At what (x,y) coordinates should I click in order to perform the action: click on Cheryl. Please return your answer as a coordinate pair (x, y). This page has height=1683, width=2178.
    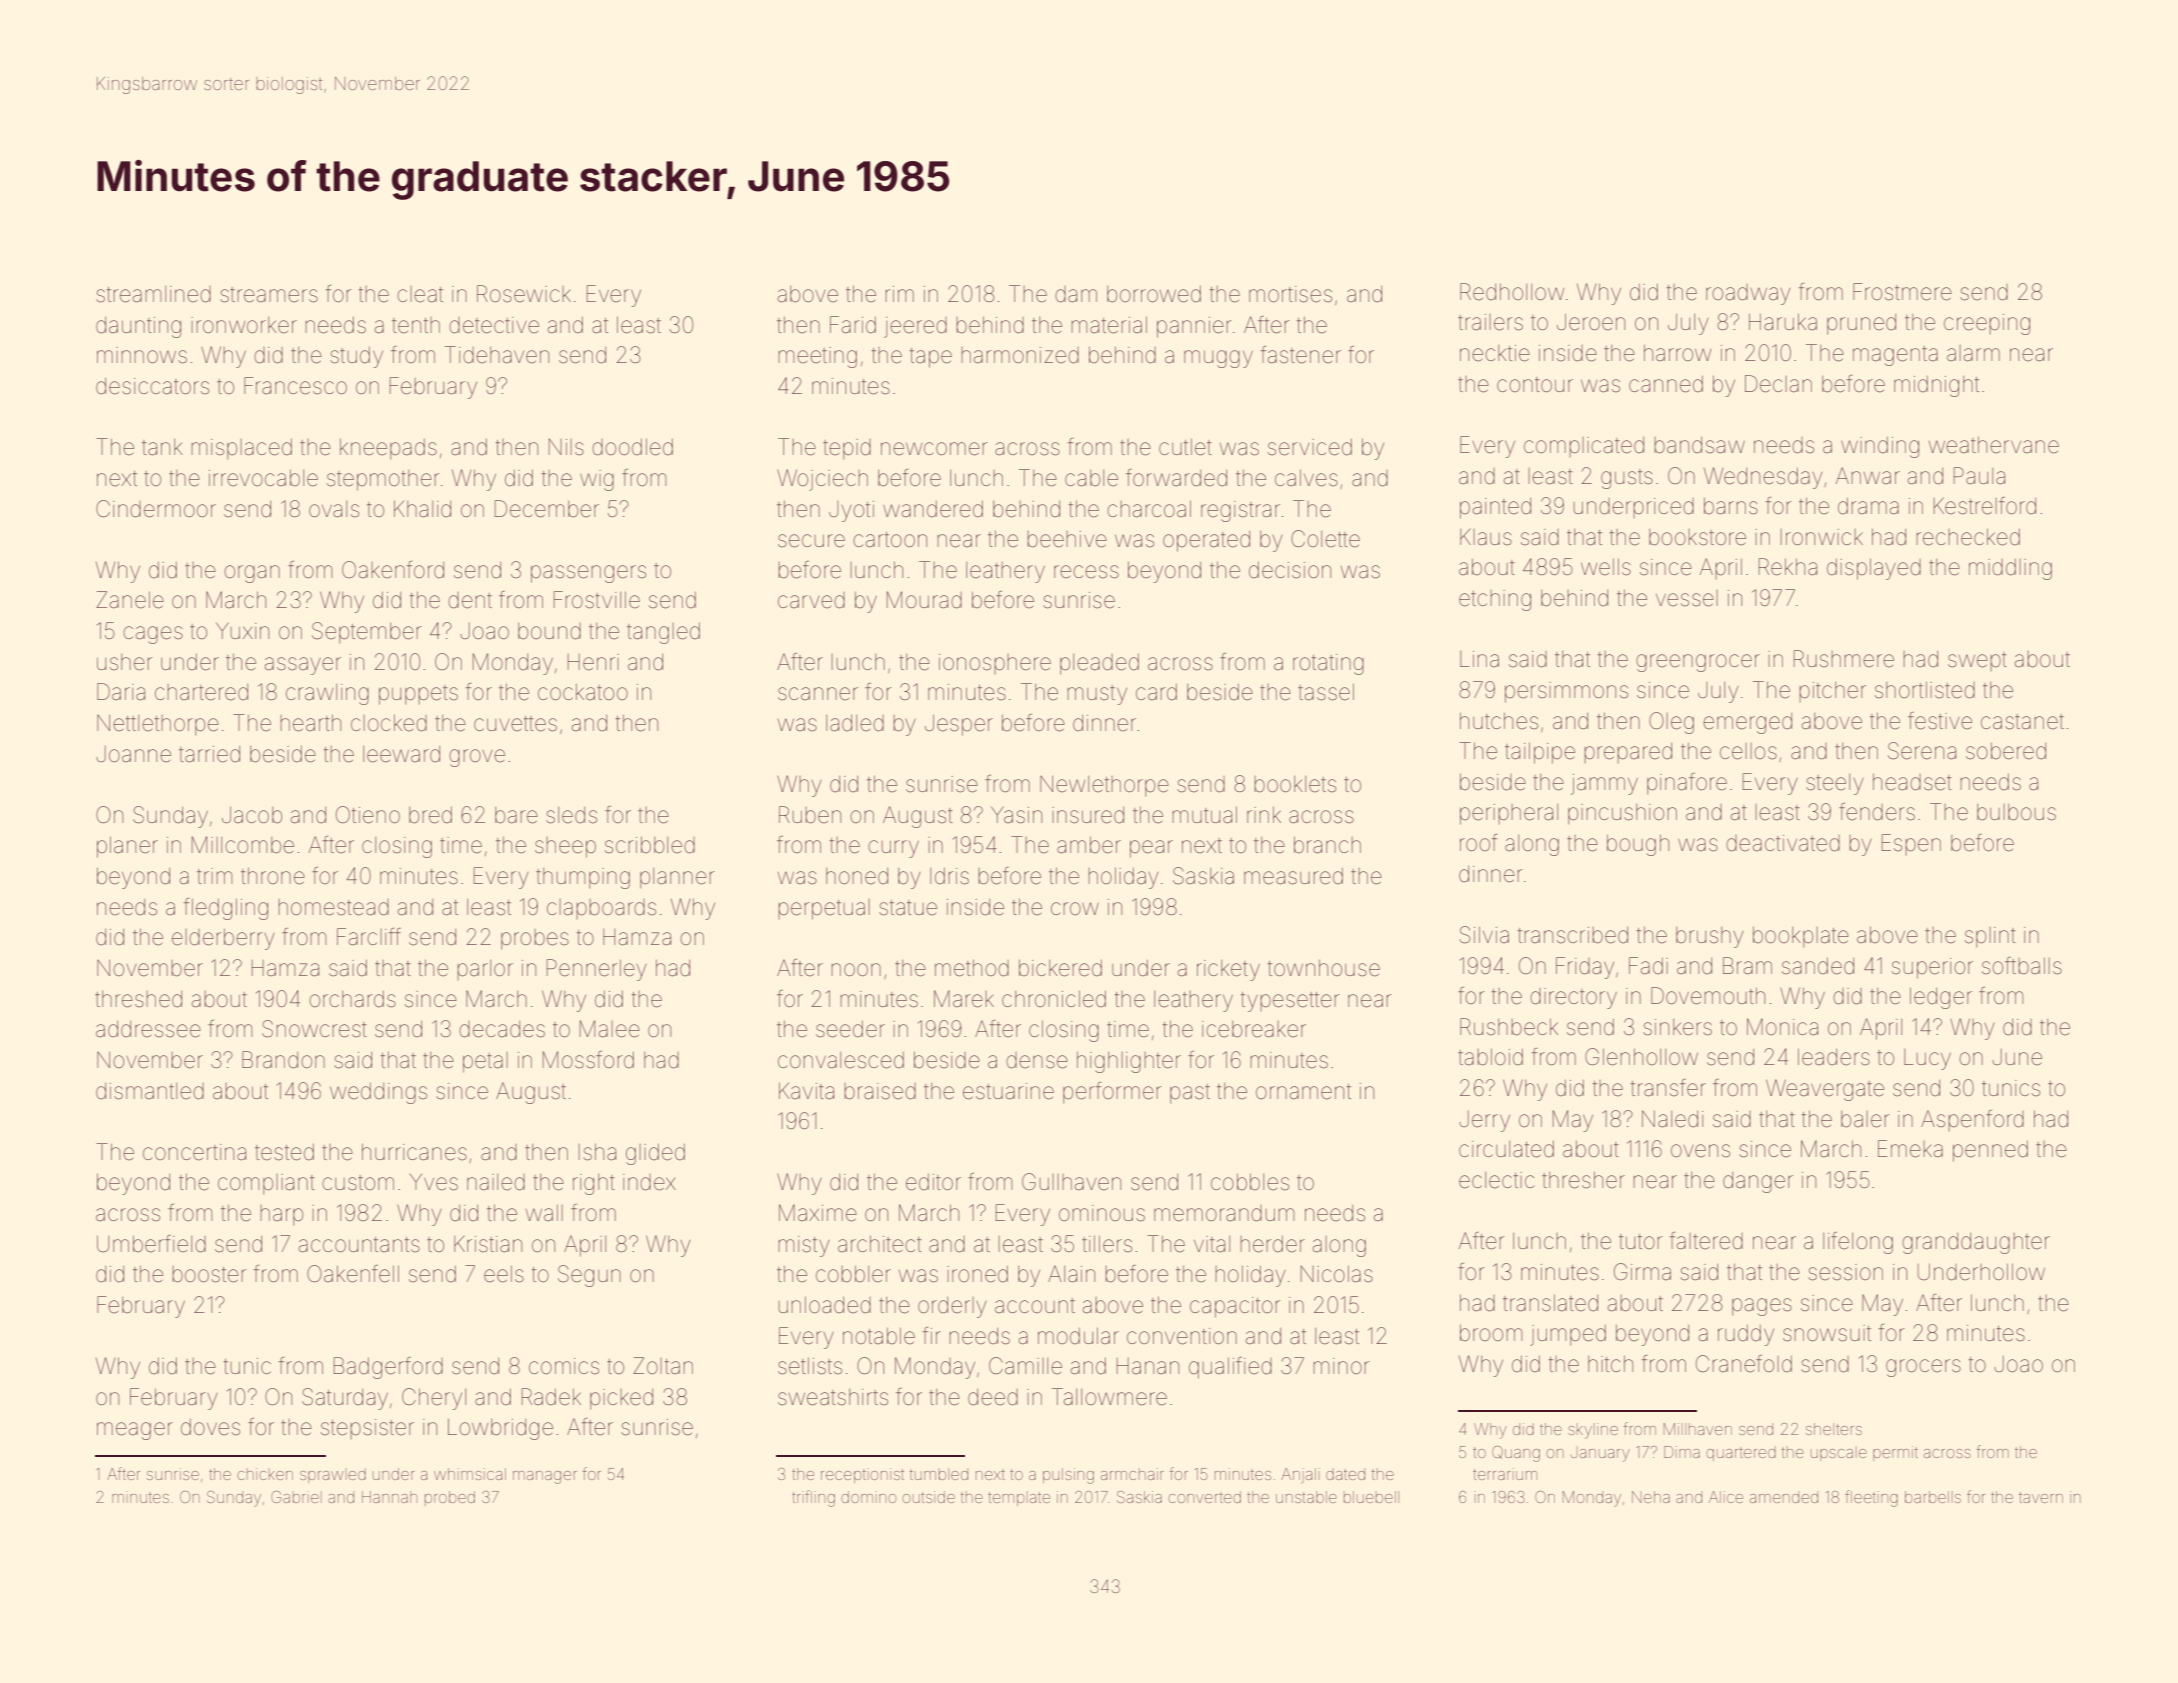
    Looking at the image, I should click on (434, 1399).
